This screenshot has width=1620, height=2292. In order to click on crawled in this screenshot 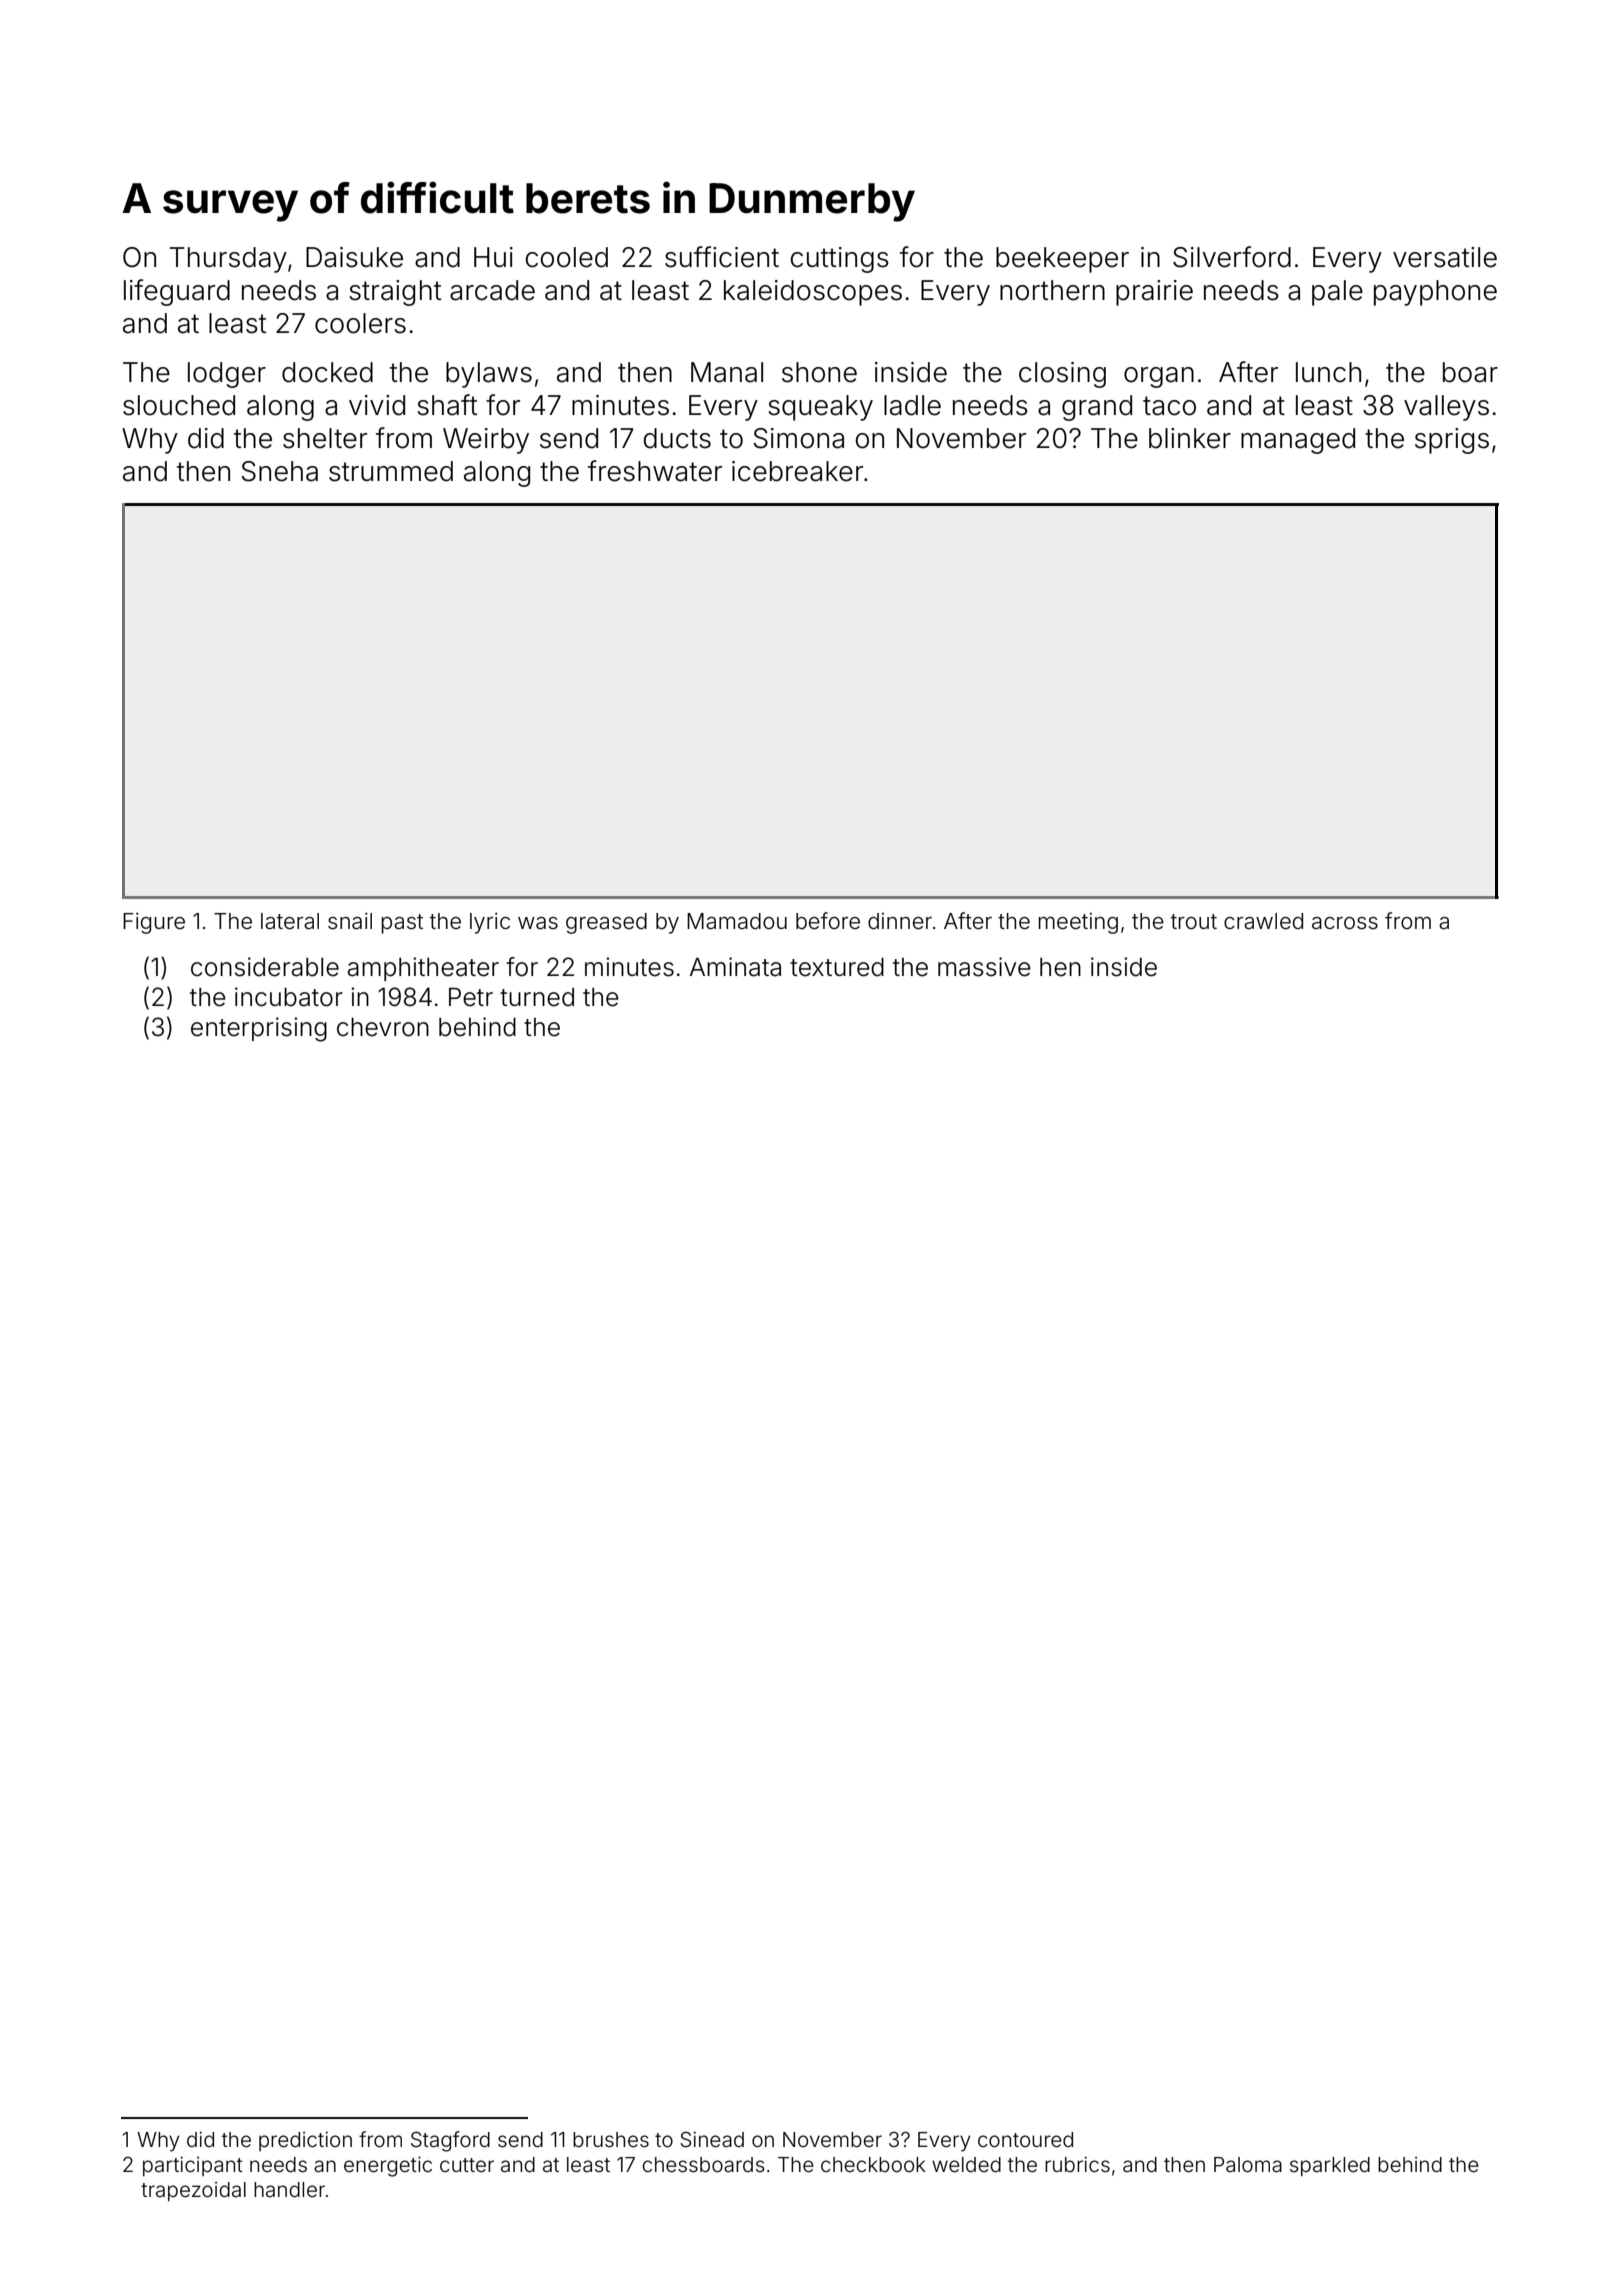, I will do `click(1263, 921)`.
